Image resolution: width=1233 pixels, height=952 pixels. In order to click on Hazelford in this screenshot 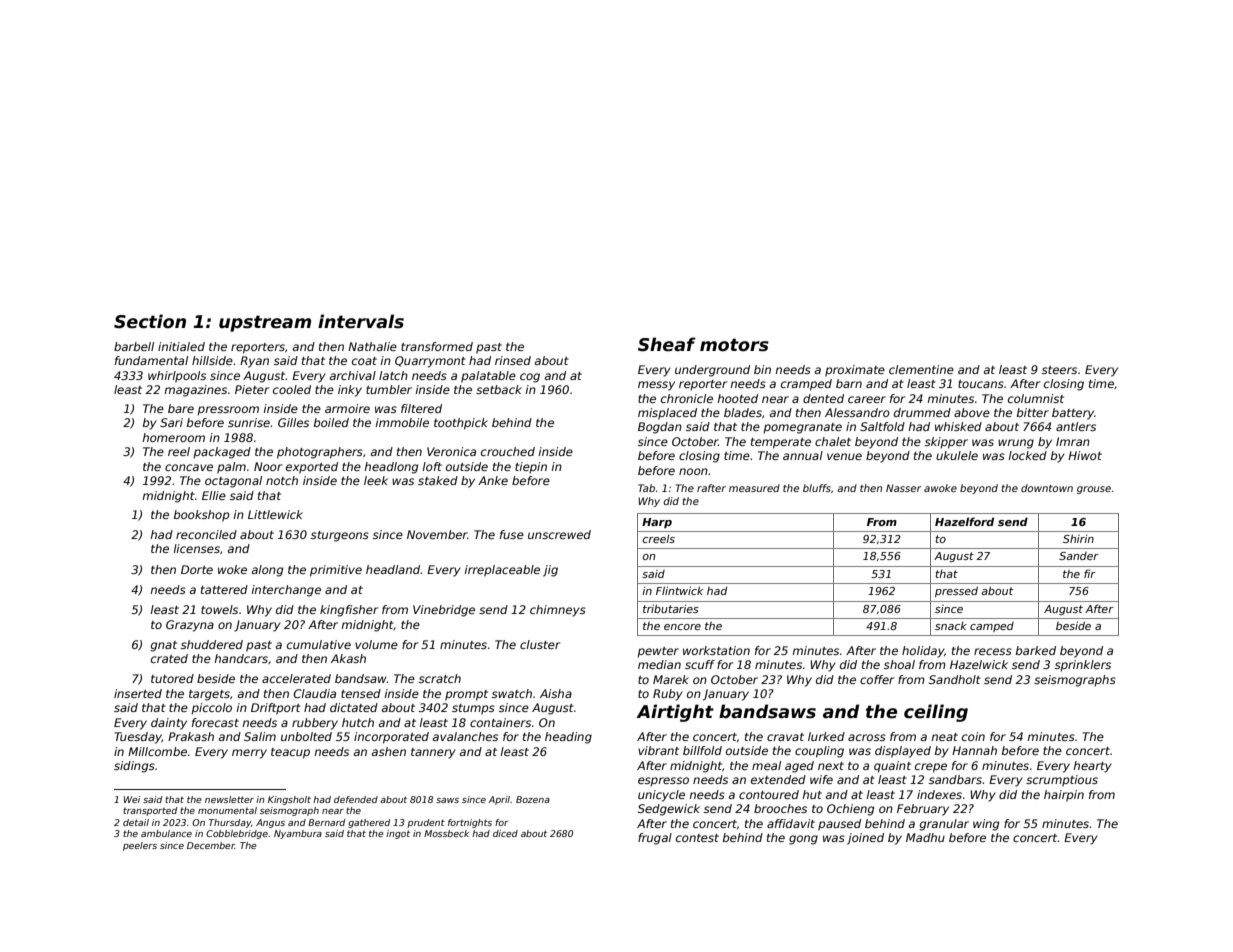, I will do `click(964, 521)`.
